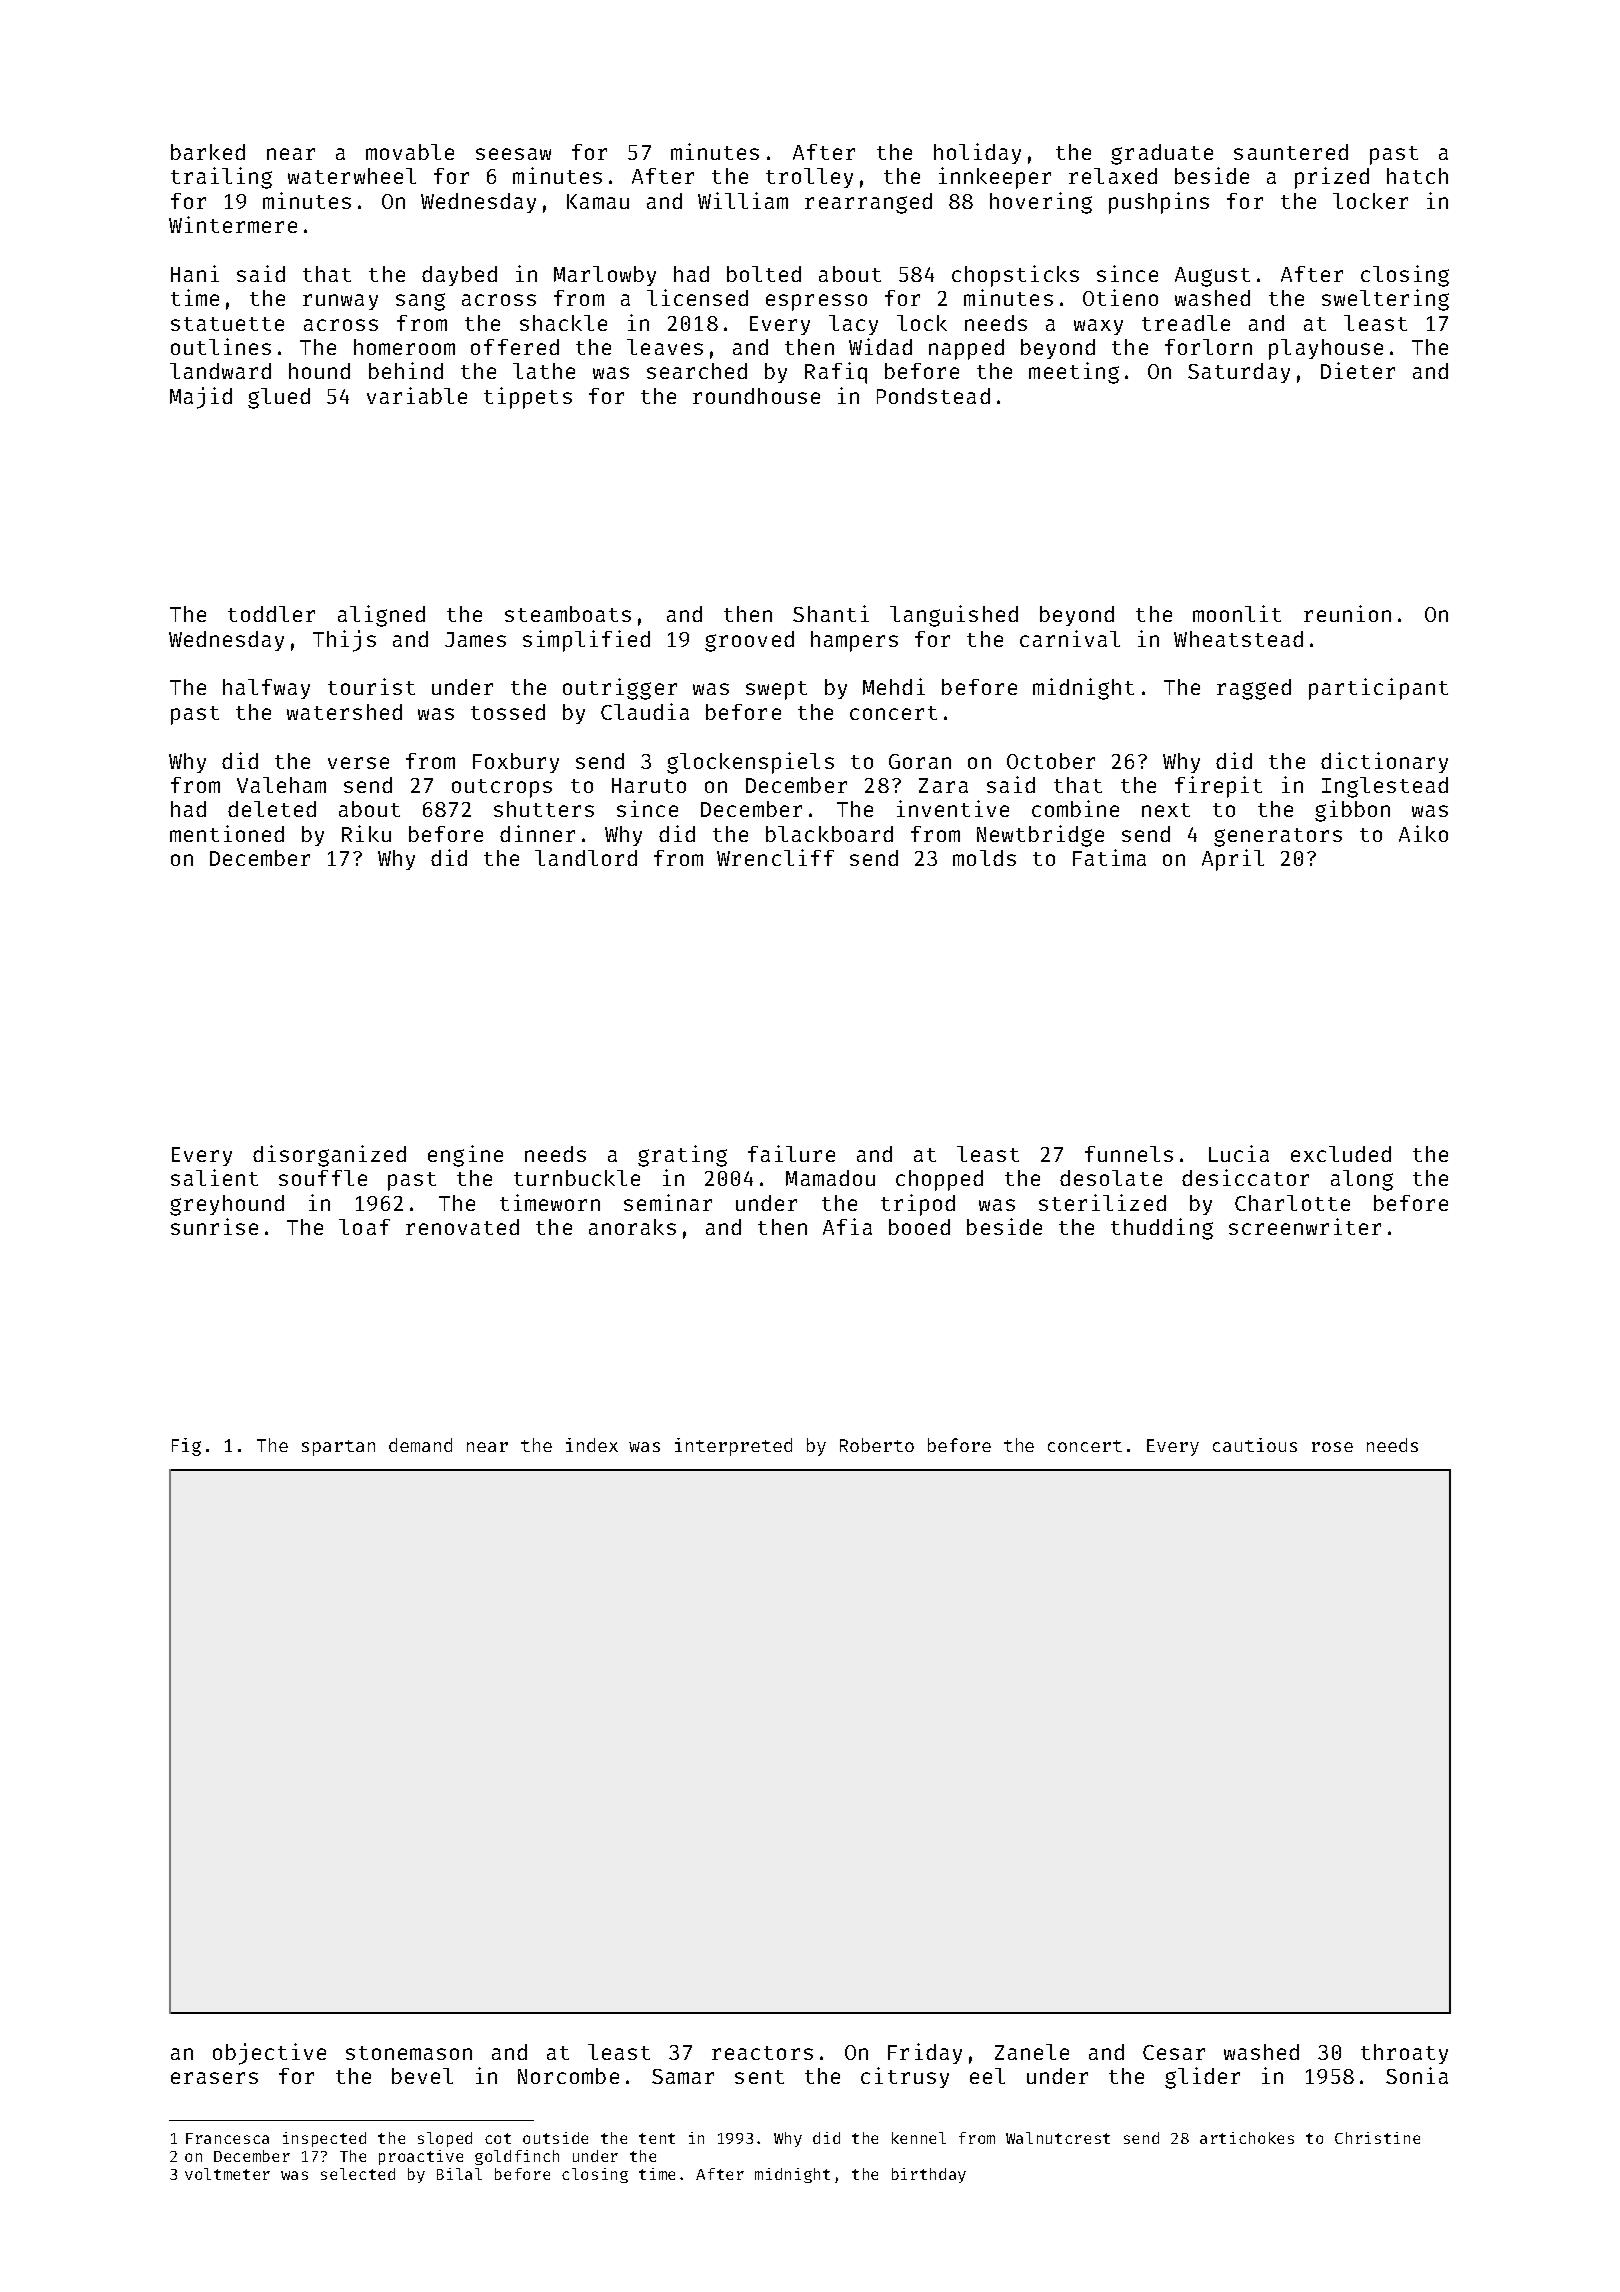 Image resolution: width=1620 pixels, height=2292 pixels. Describe the element at coordinates (459, 2174) in the screenshot. I see `Bilal` at that location.
